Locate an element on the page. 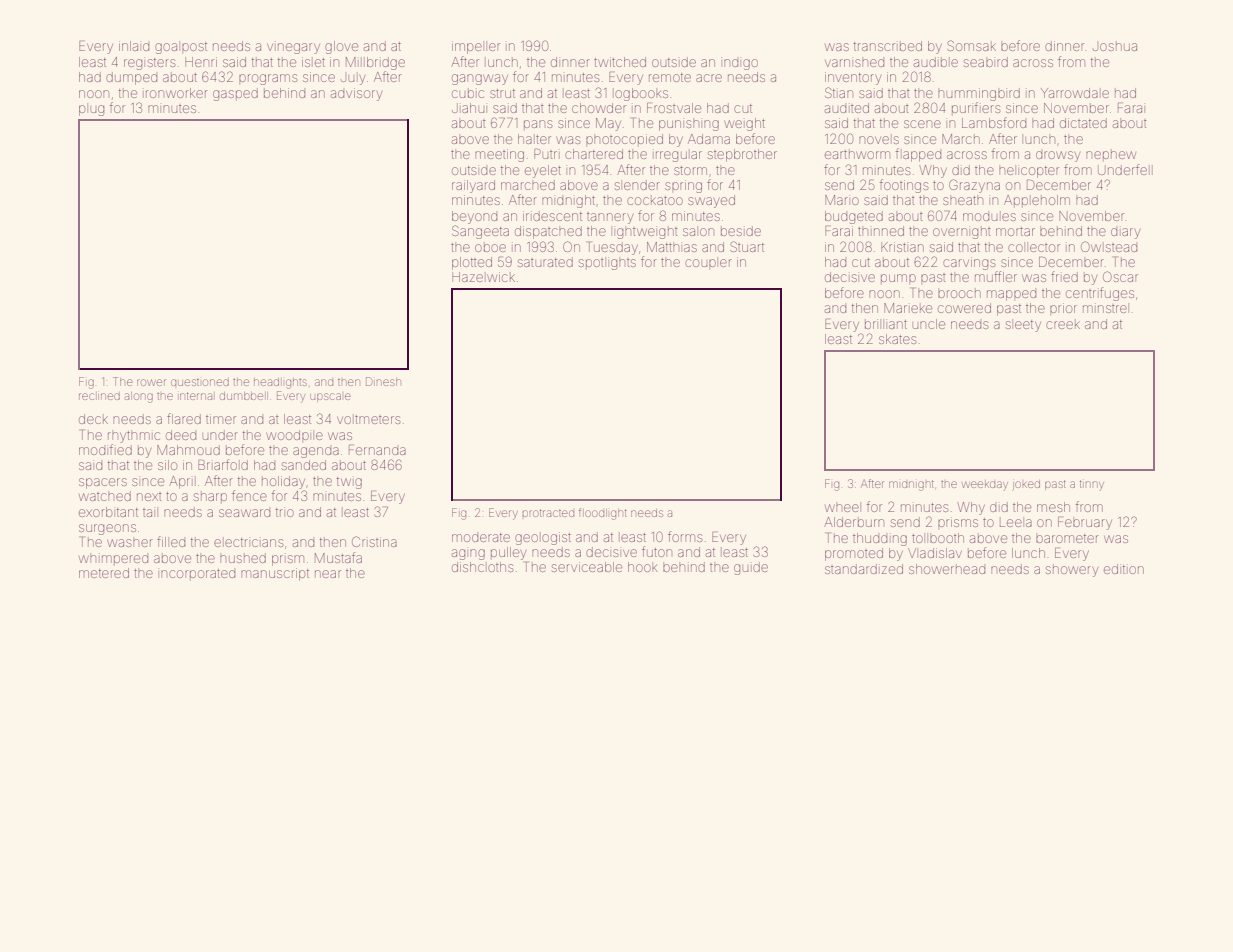 This document has height=952, width=1233. Joshua is located at coordinates (1115, 47).
